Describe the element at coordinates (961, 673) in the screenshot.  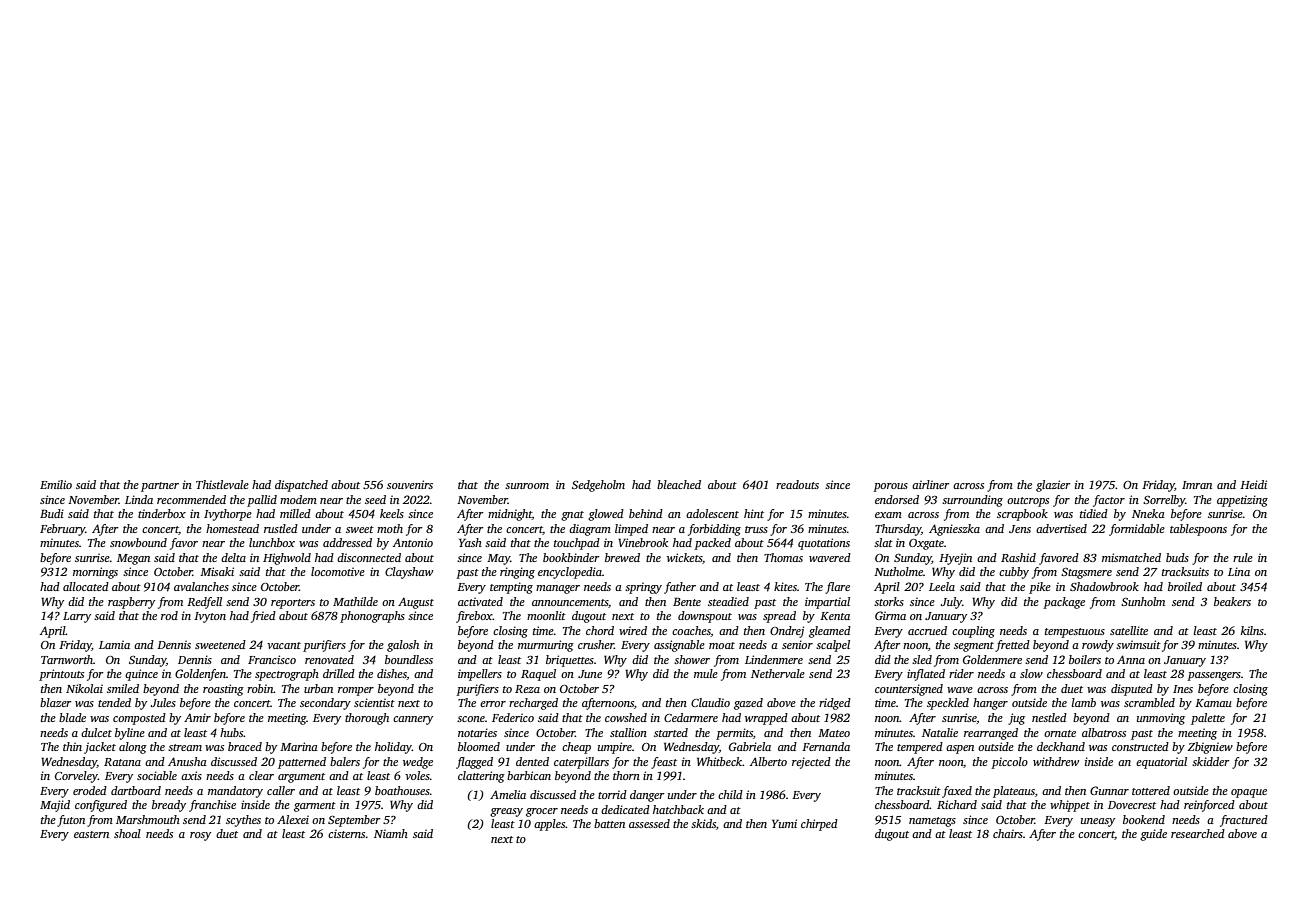
I see `rider` at that location.
